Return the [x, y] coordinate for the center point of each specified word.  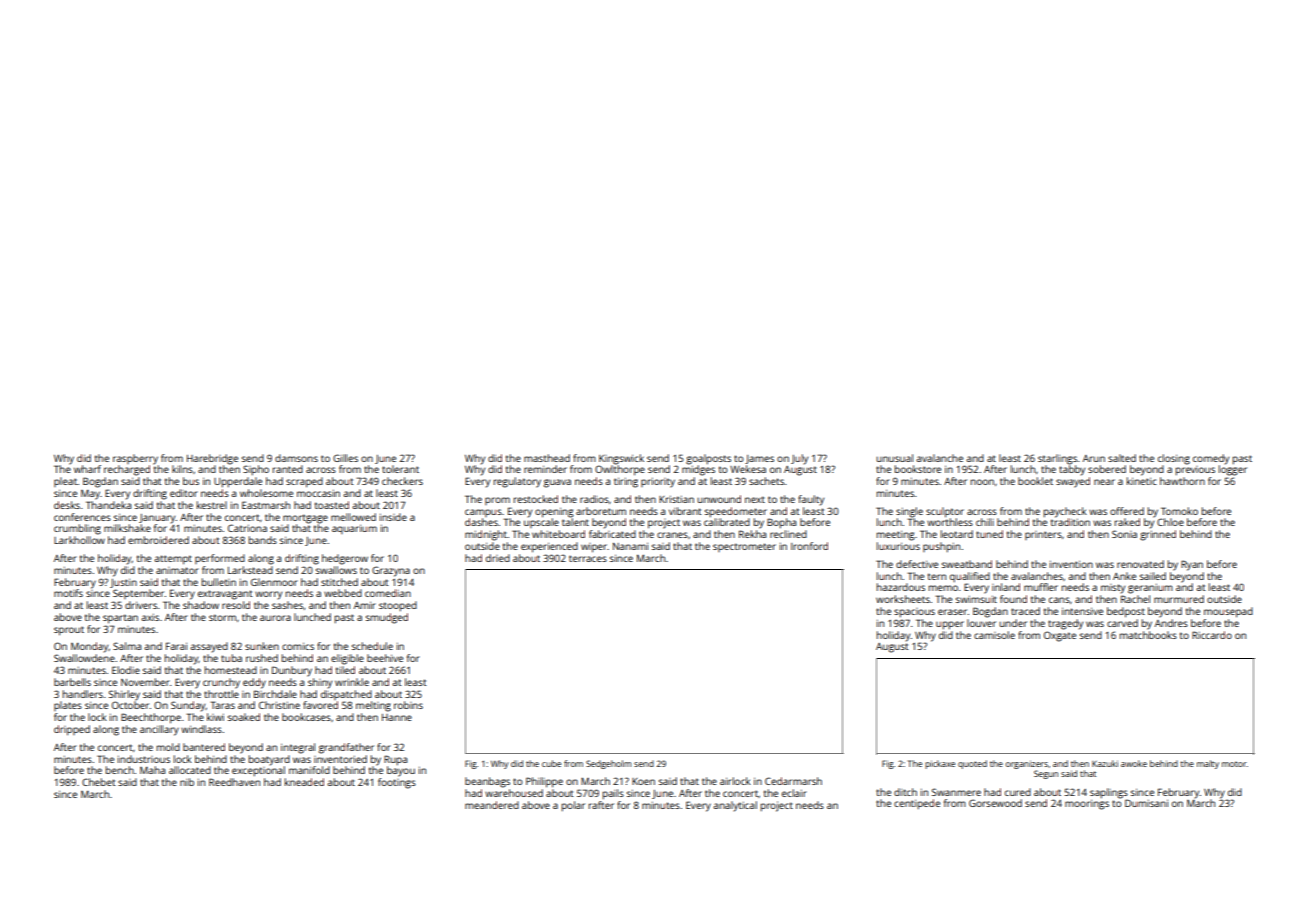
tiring [626, 483]
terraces [588, 558]
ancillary [159, 730]
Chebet [99, 782]
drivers [141, 605]
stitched [339, 582]
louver [981, 623]
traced [1025, 611]
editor [184, 493]
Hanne [397, 717]
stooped [398, 606]
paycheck [1065, 512]
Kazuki [1105, 763]
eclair [794, 793]
